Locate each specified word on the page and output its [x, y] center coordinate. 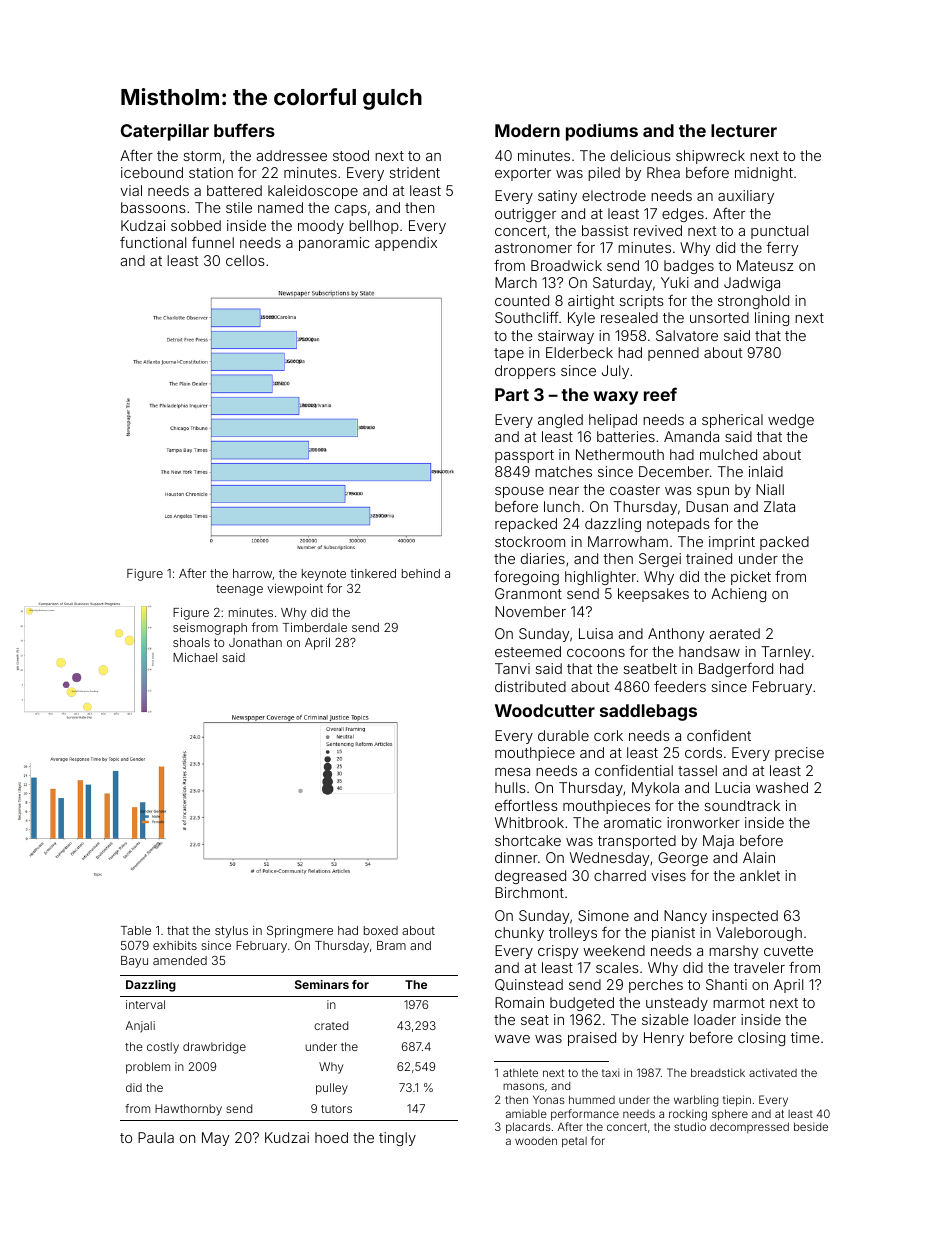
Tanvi [512, 668]
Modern [527, 130]
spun [713, 492]
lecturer [744, 130]
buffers [244, 130]
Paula [156, 1137]
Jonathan [255, 642]
